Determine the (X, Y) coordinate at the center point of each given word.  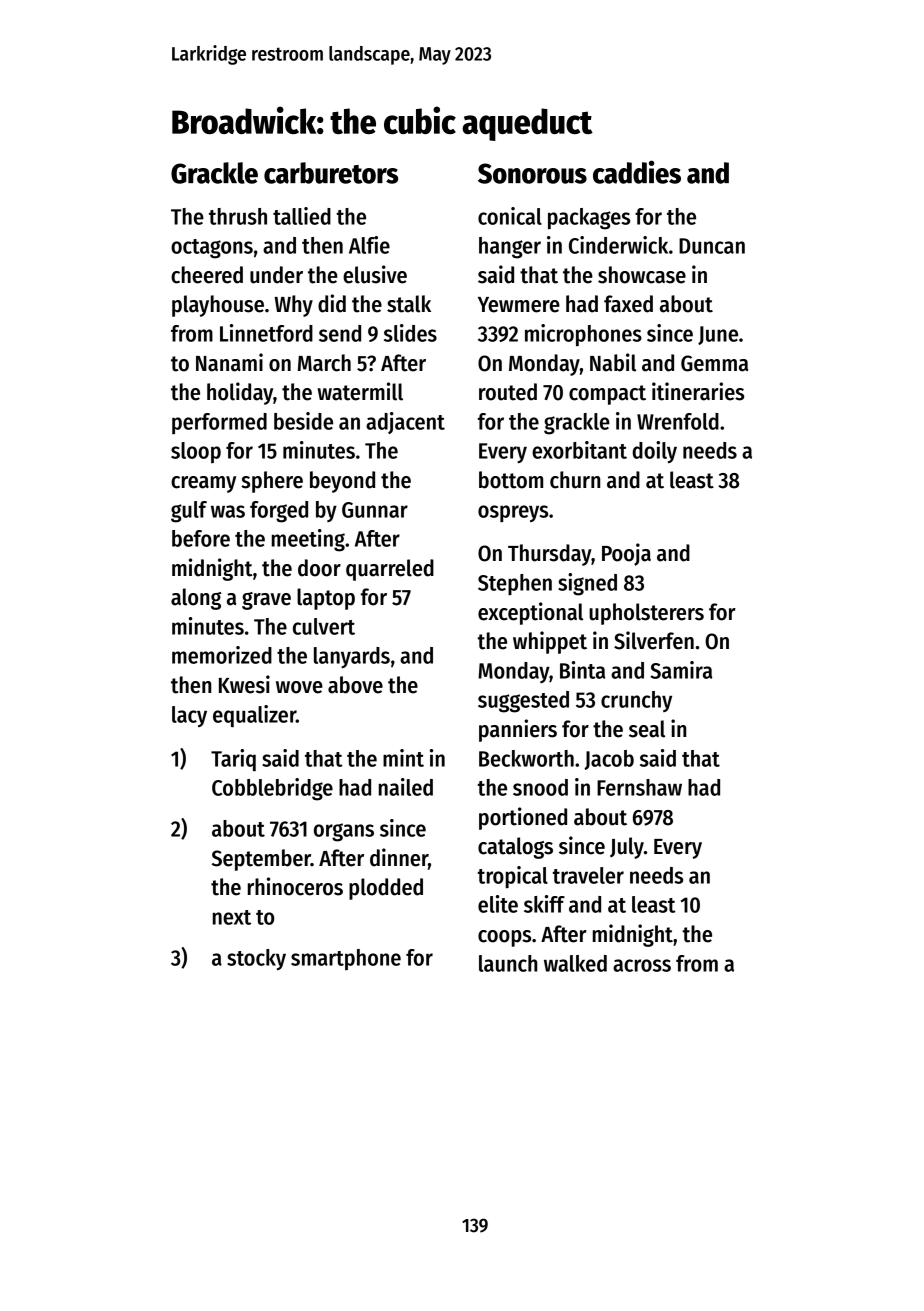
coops (504, 938)
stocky (256, 960)
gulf (189, 512)
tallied (302, 216)
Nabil (613, 362)
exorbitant (579, 450)
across (642, 965)
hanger (510, 248)
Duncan (712, 246)
